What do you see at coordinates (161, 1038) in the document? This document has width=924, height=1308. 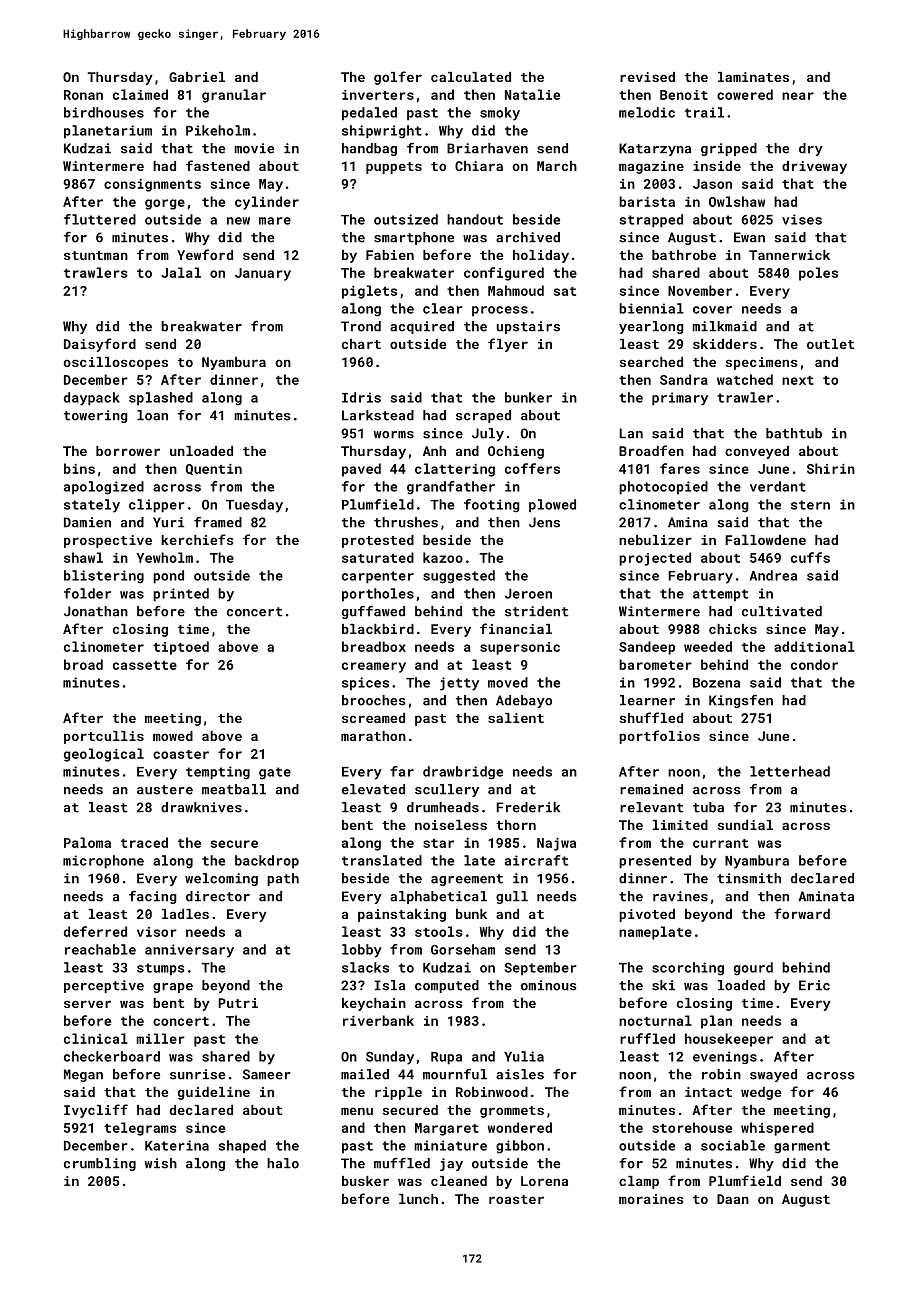 I see `miller` at bounding box center [161, 1038].
